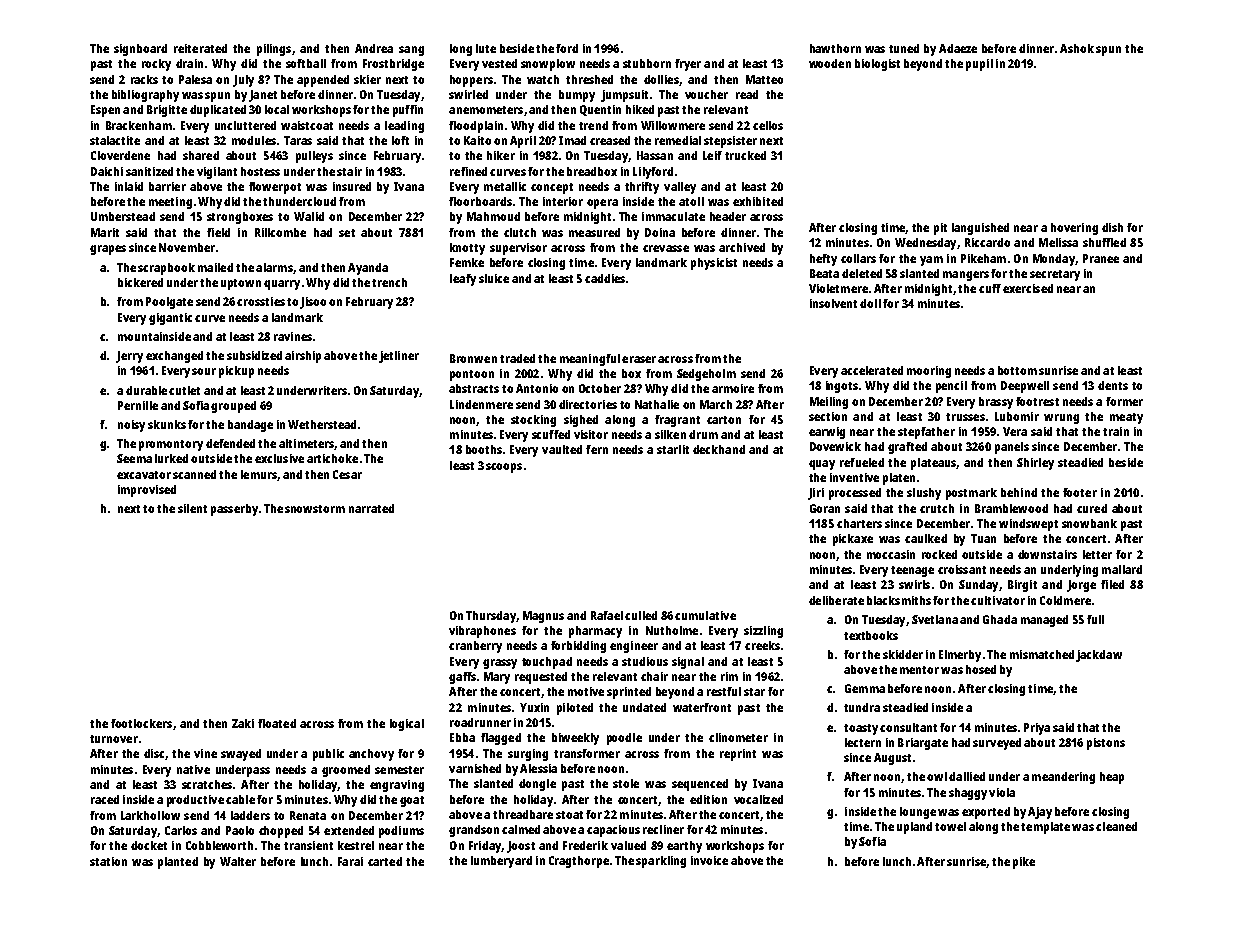  Describe the element at coordinates (1116, 826) in the screenshot. I see `cleaned` at that location.
